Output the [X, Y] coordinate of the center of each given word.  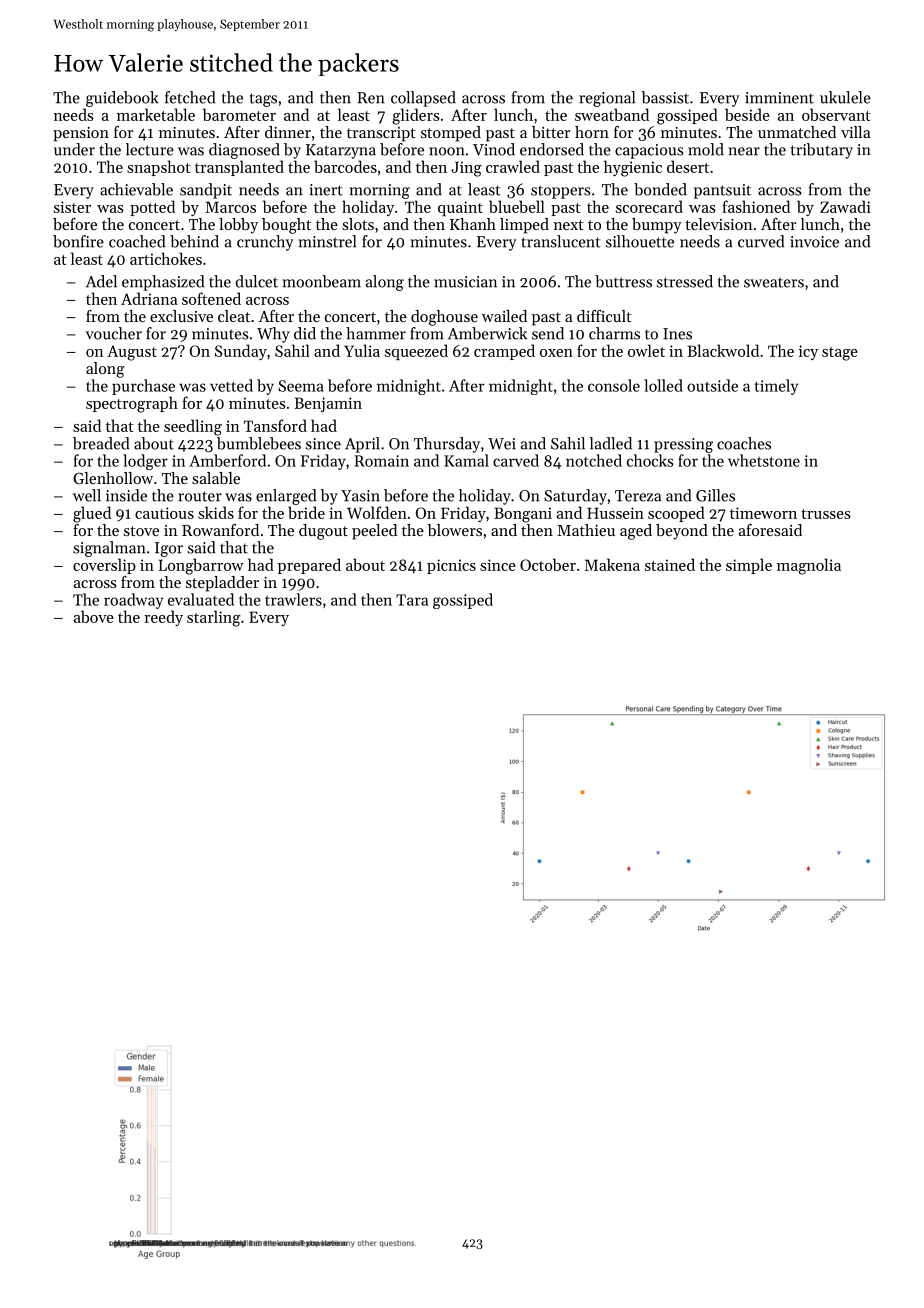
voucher [114, 333]
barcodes [345, 166]
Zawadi [845, 206]
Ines [677, 334]
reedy [163, 618]
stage [840, 354]
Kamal [466, 460]
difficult [604, 316]
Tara [412, 600]
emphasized [163, 283]
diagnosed [244, 151]
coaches [744, 443]
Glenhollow [113, 478]
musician [465, 282]
